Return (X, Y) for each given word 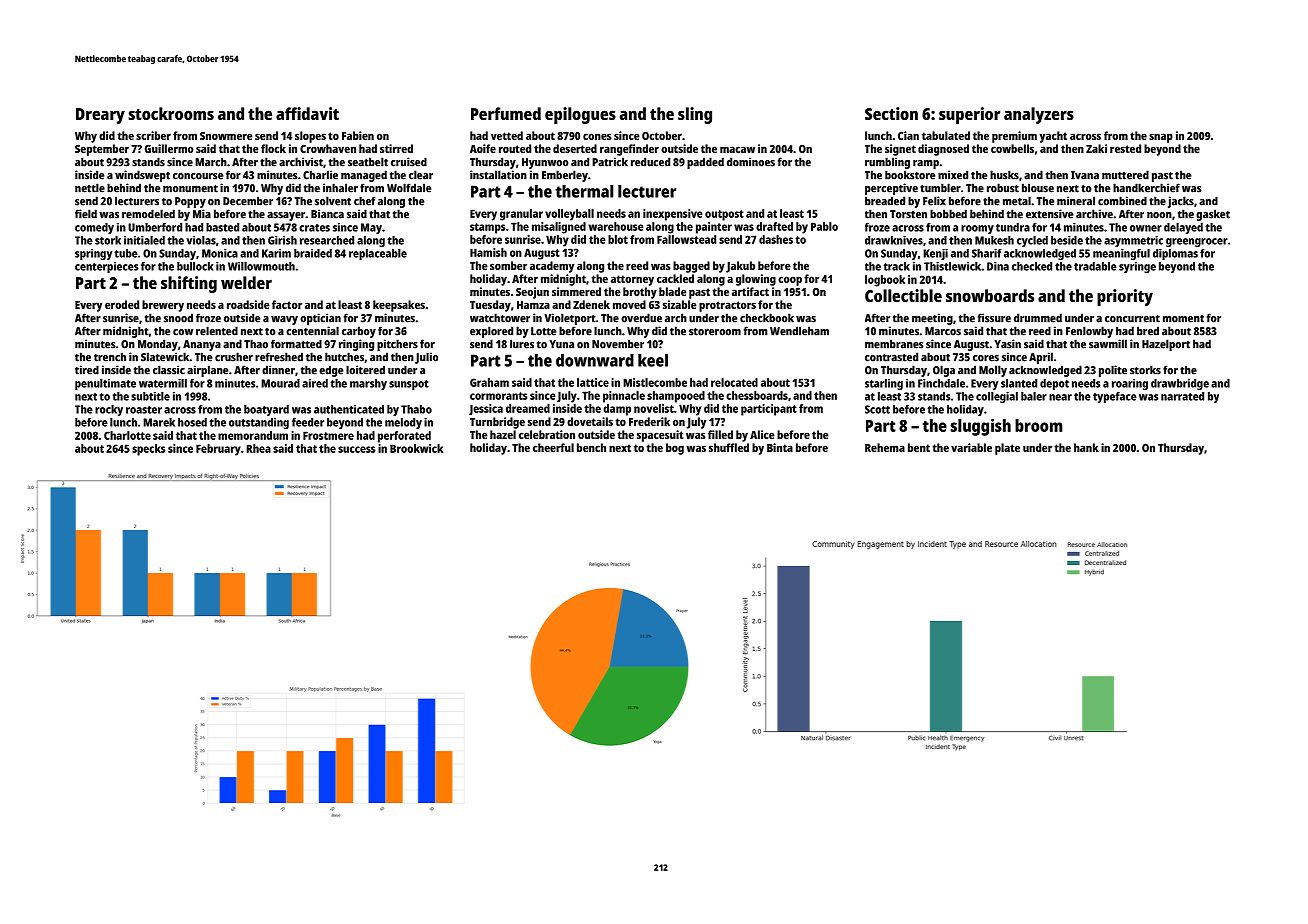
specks (148, 450)
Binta (780, 447)
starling (884, 384)
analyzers (1039, 115)
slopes (310, 137)
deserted (575, 148)
